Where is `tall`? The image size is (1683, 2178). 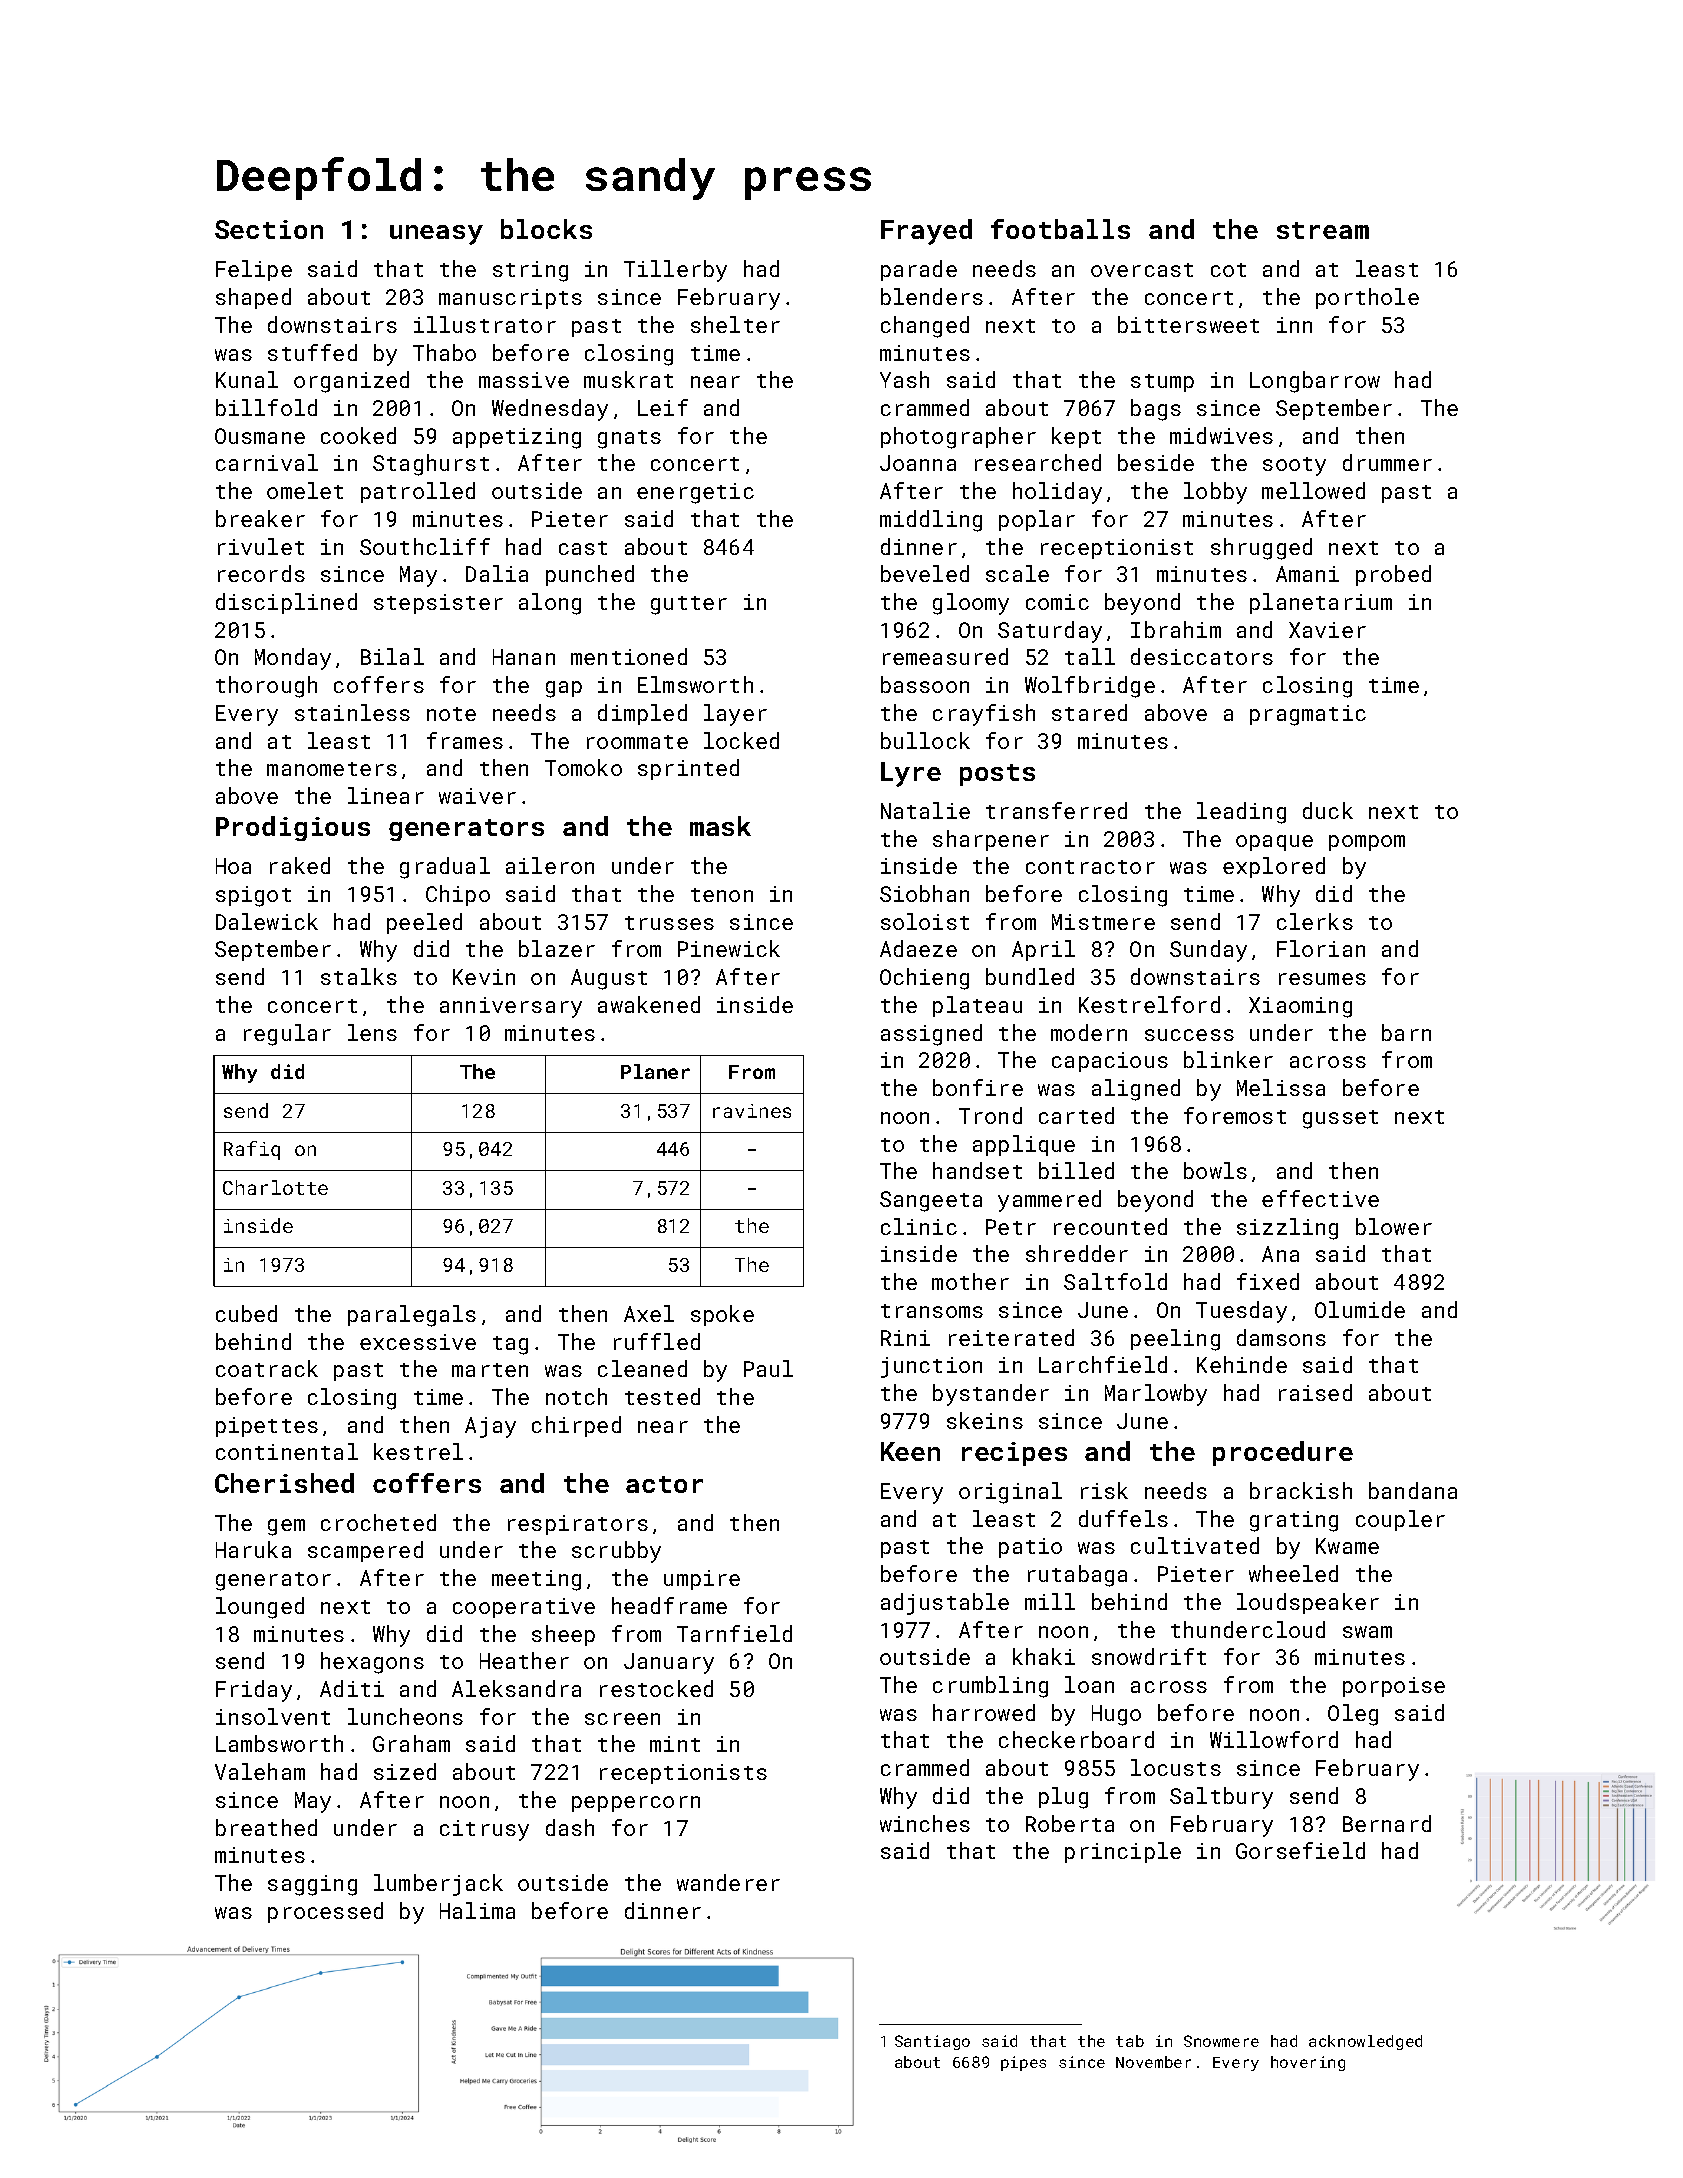
tall is located at coordinates (1090, 656).
